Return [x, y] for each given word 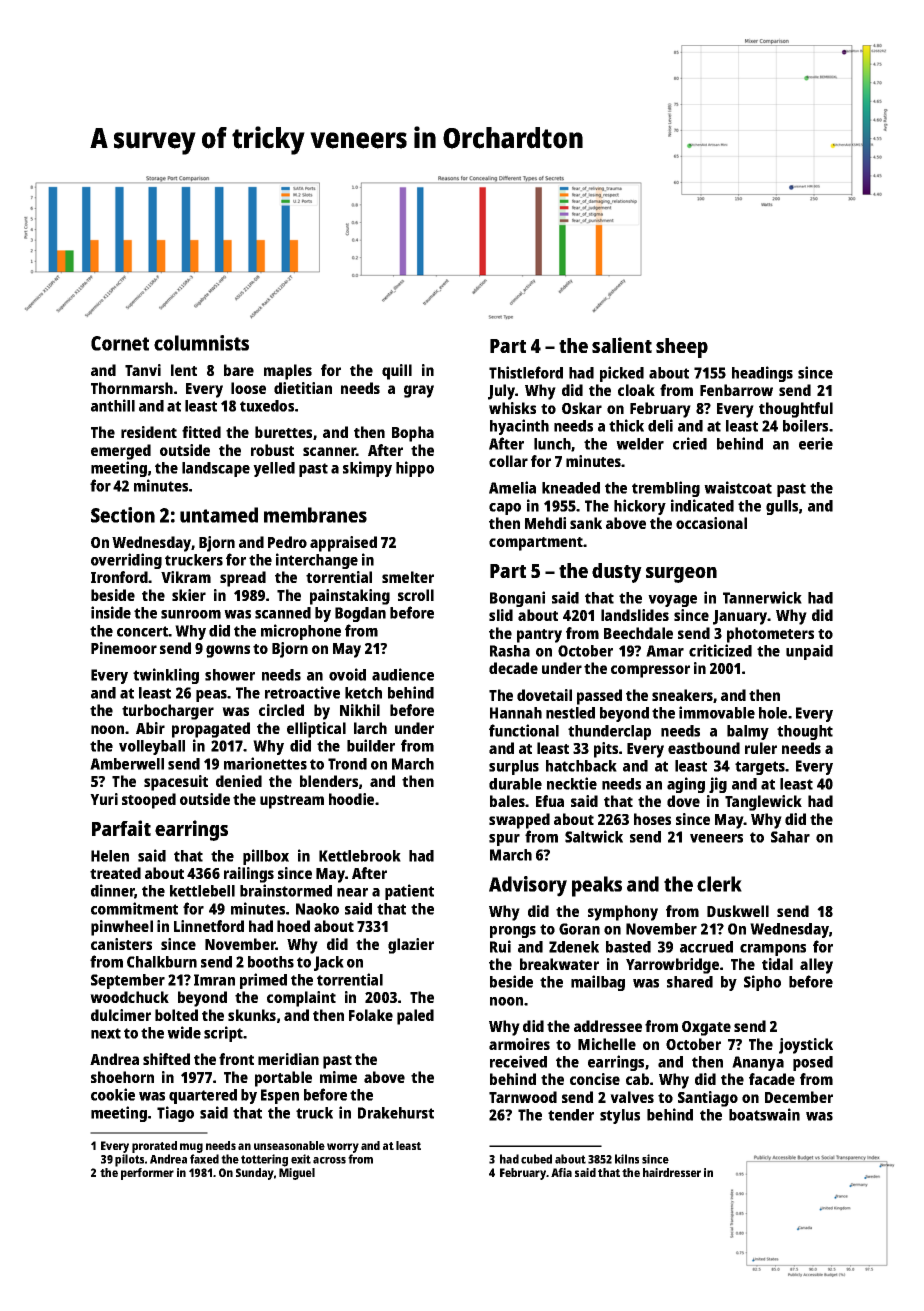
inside [111, 612]
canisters [121, 944]
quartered [203, 1096]
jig [718, 785]
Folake [371, 1015]
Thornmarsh [132, 388]
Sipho [762, 983]
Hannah [516, 713]
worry [343, 1148]
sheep [682, 348]
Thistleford [526, 372]
